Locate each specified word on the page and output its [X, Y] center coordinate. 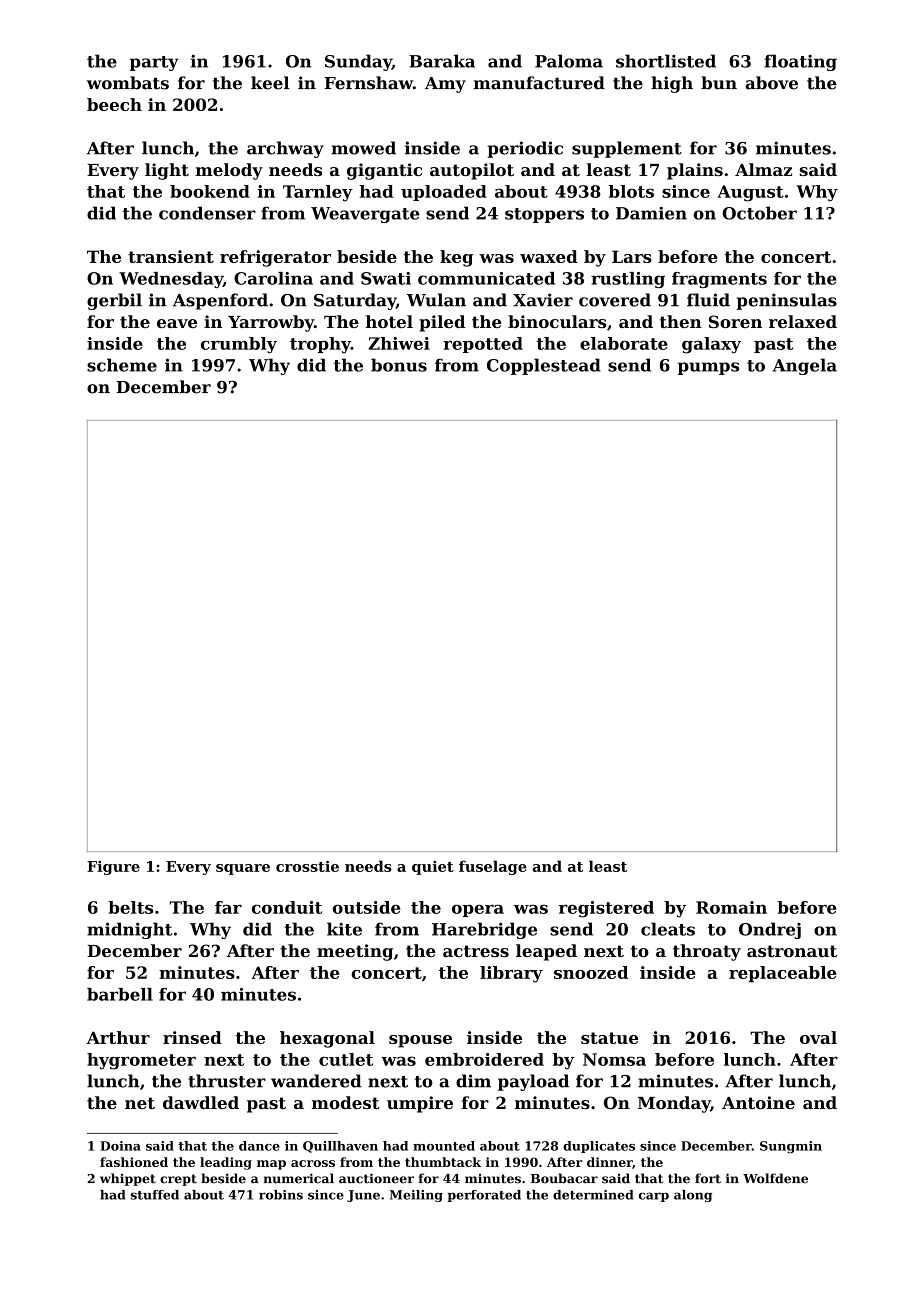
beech [114, 104]
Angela [805, 366]
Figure [113, 868]
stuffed [155, 1195]
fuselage [493, 867]
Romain [731, 907]
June [363, 1196]
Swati [386, 278]
